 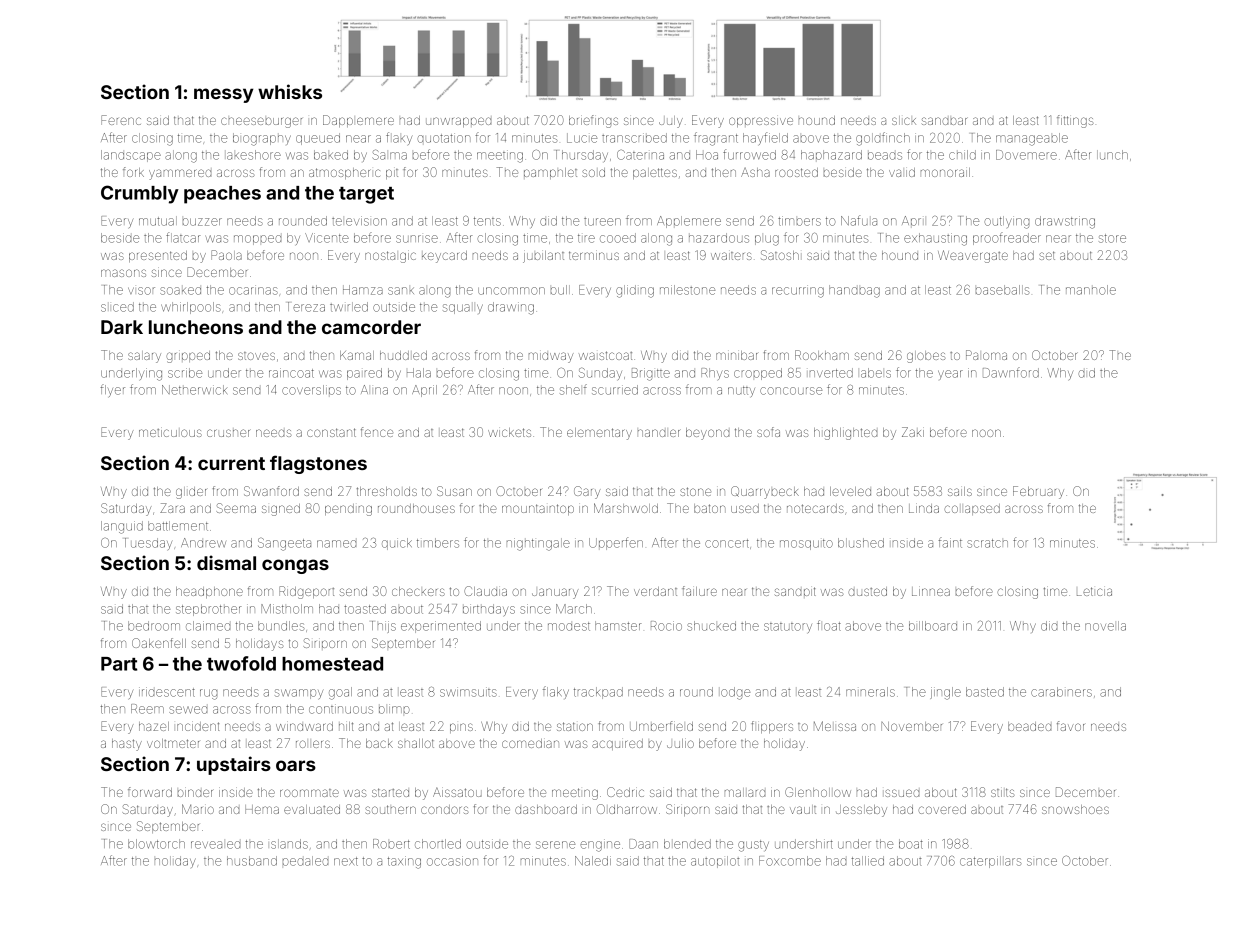 I want to click on snowshoes, so click(x=1075, y=809).
